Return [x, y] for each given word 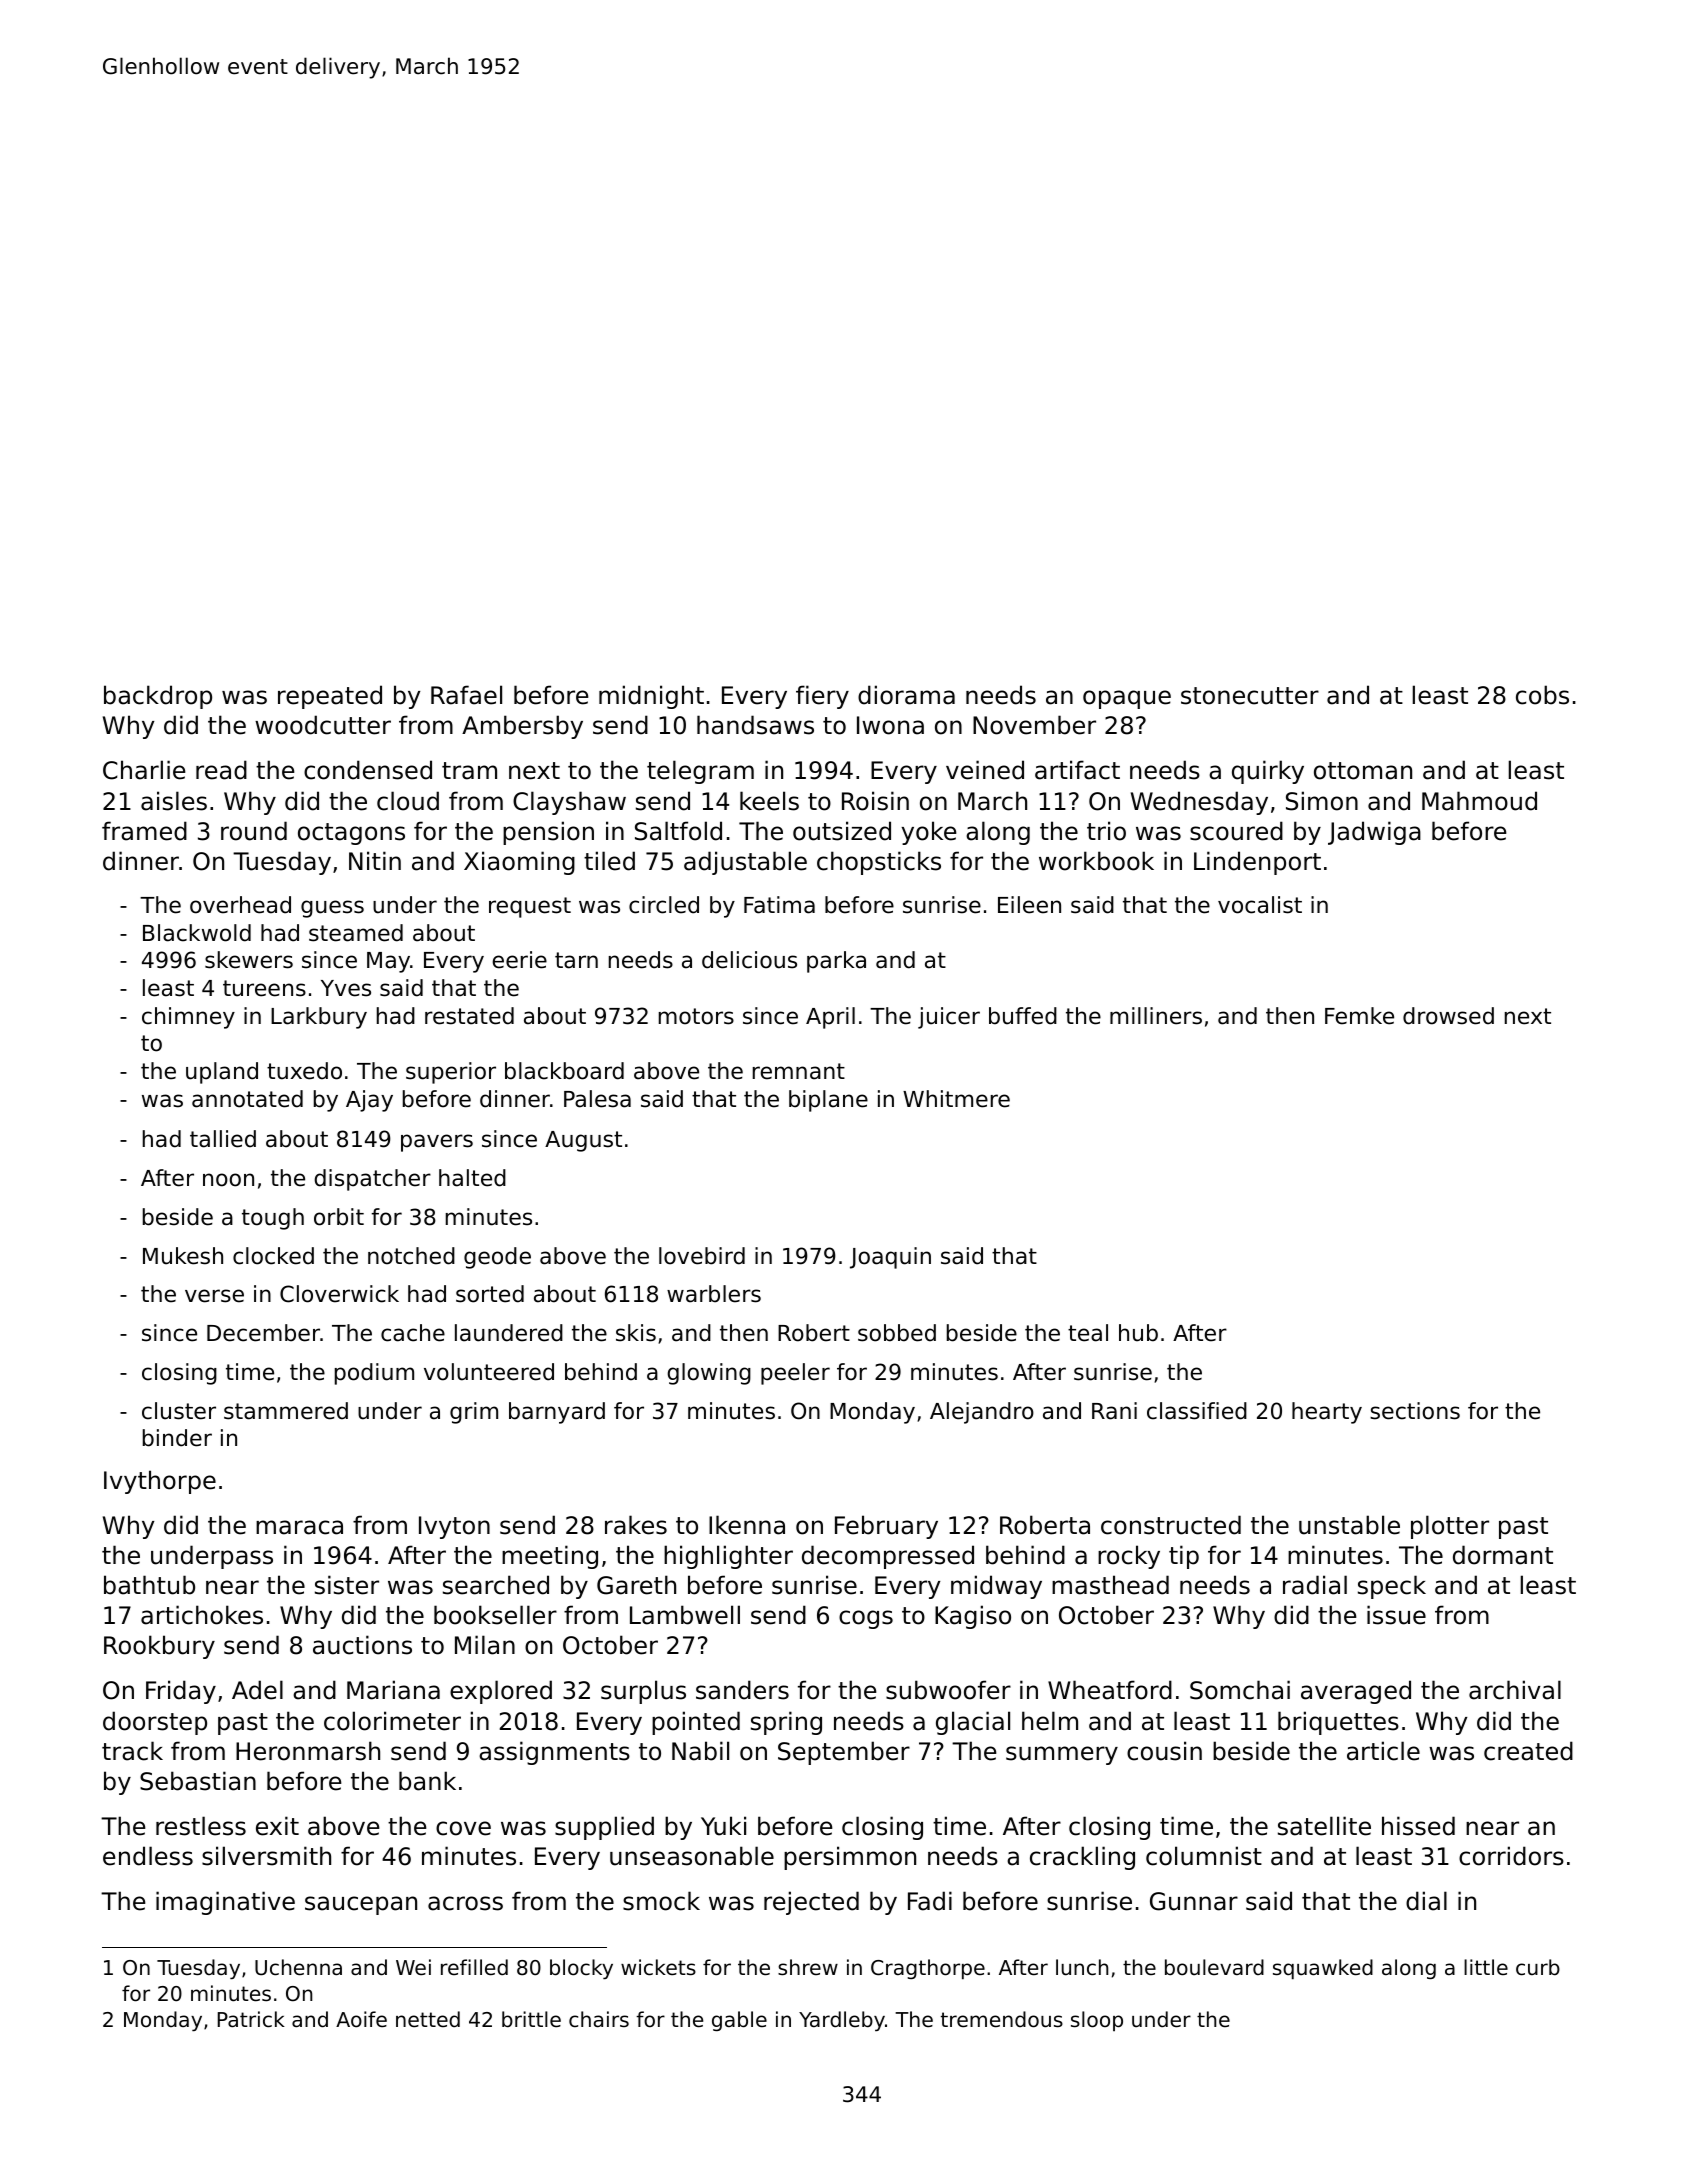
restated [469, 1016]
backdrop [158, 697]
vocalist [1260, 905]
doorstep [155, 1723]
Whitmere [956, 1099]
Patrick [251, 2019]
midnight [651, 697]
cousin [1164, 1751]
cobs [1542, 695]
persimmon [850, 1858]
